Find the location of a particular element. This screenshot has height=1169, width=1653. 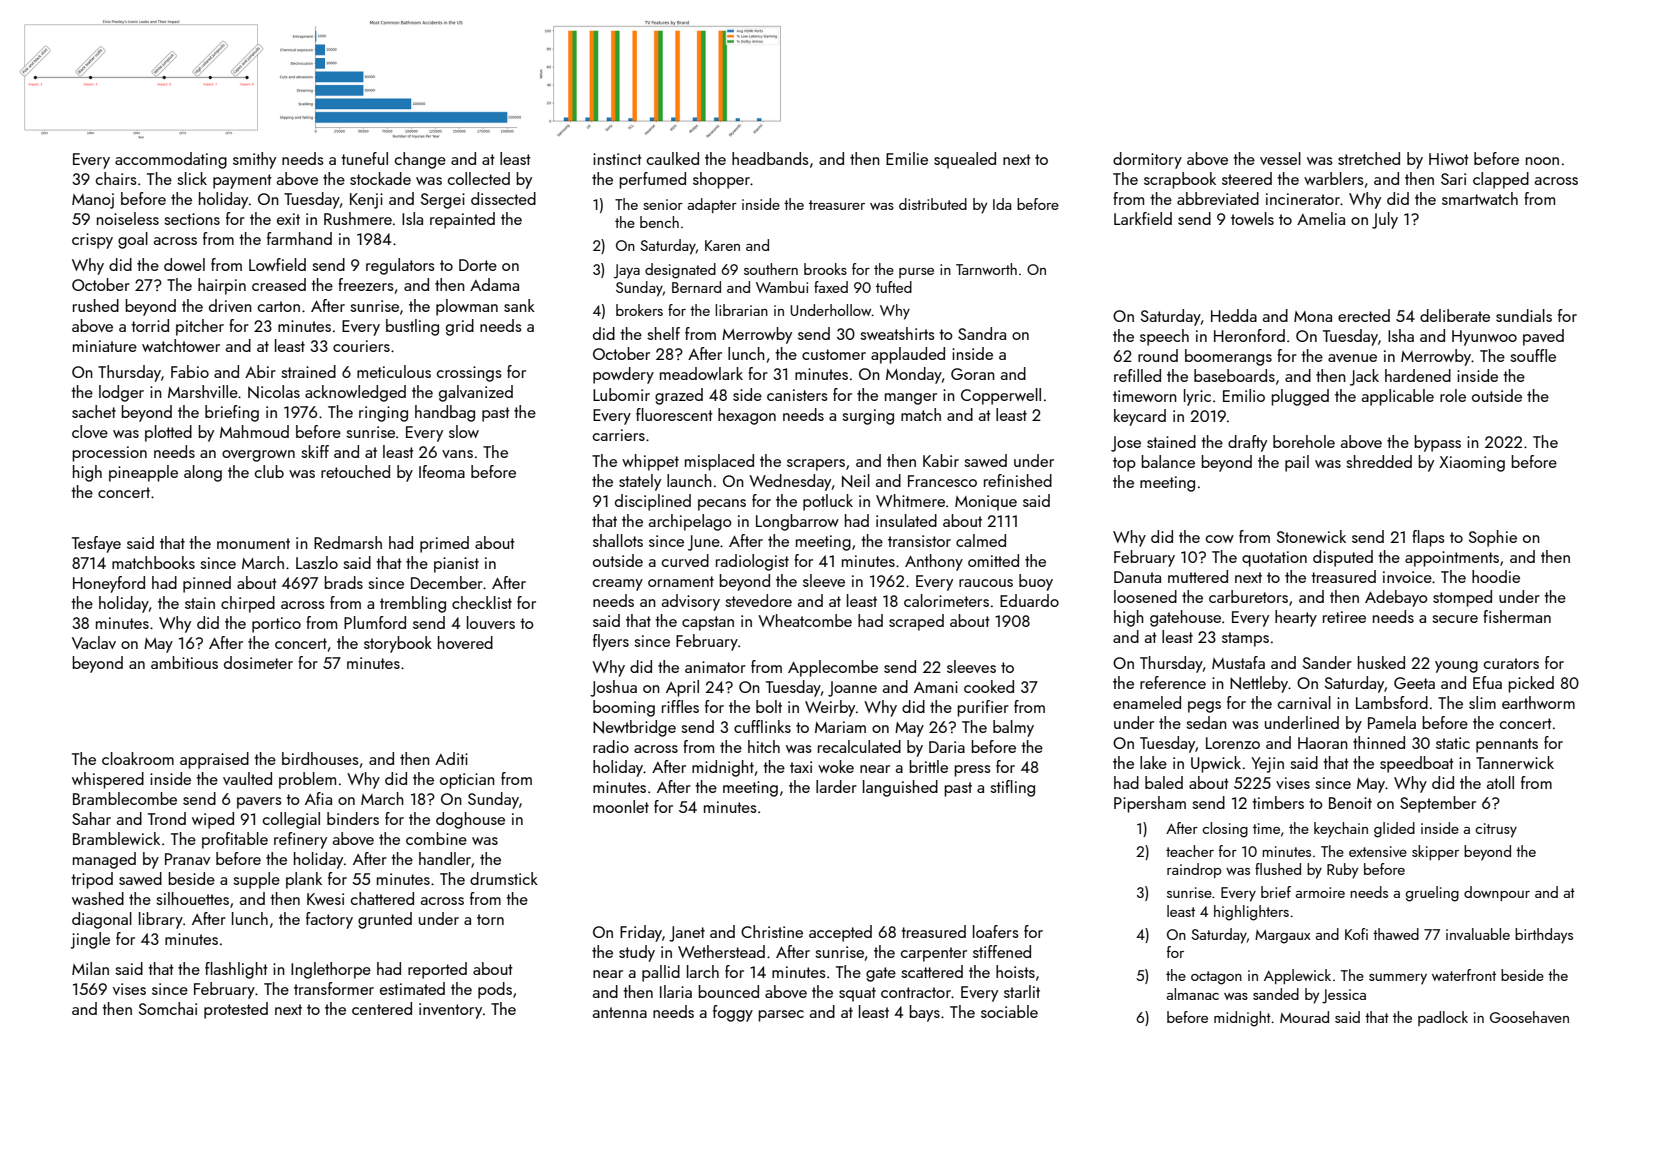

pods is located at coordinates (495, 990).
